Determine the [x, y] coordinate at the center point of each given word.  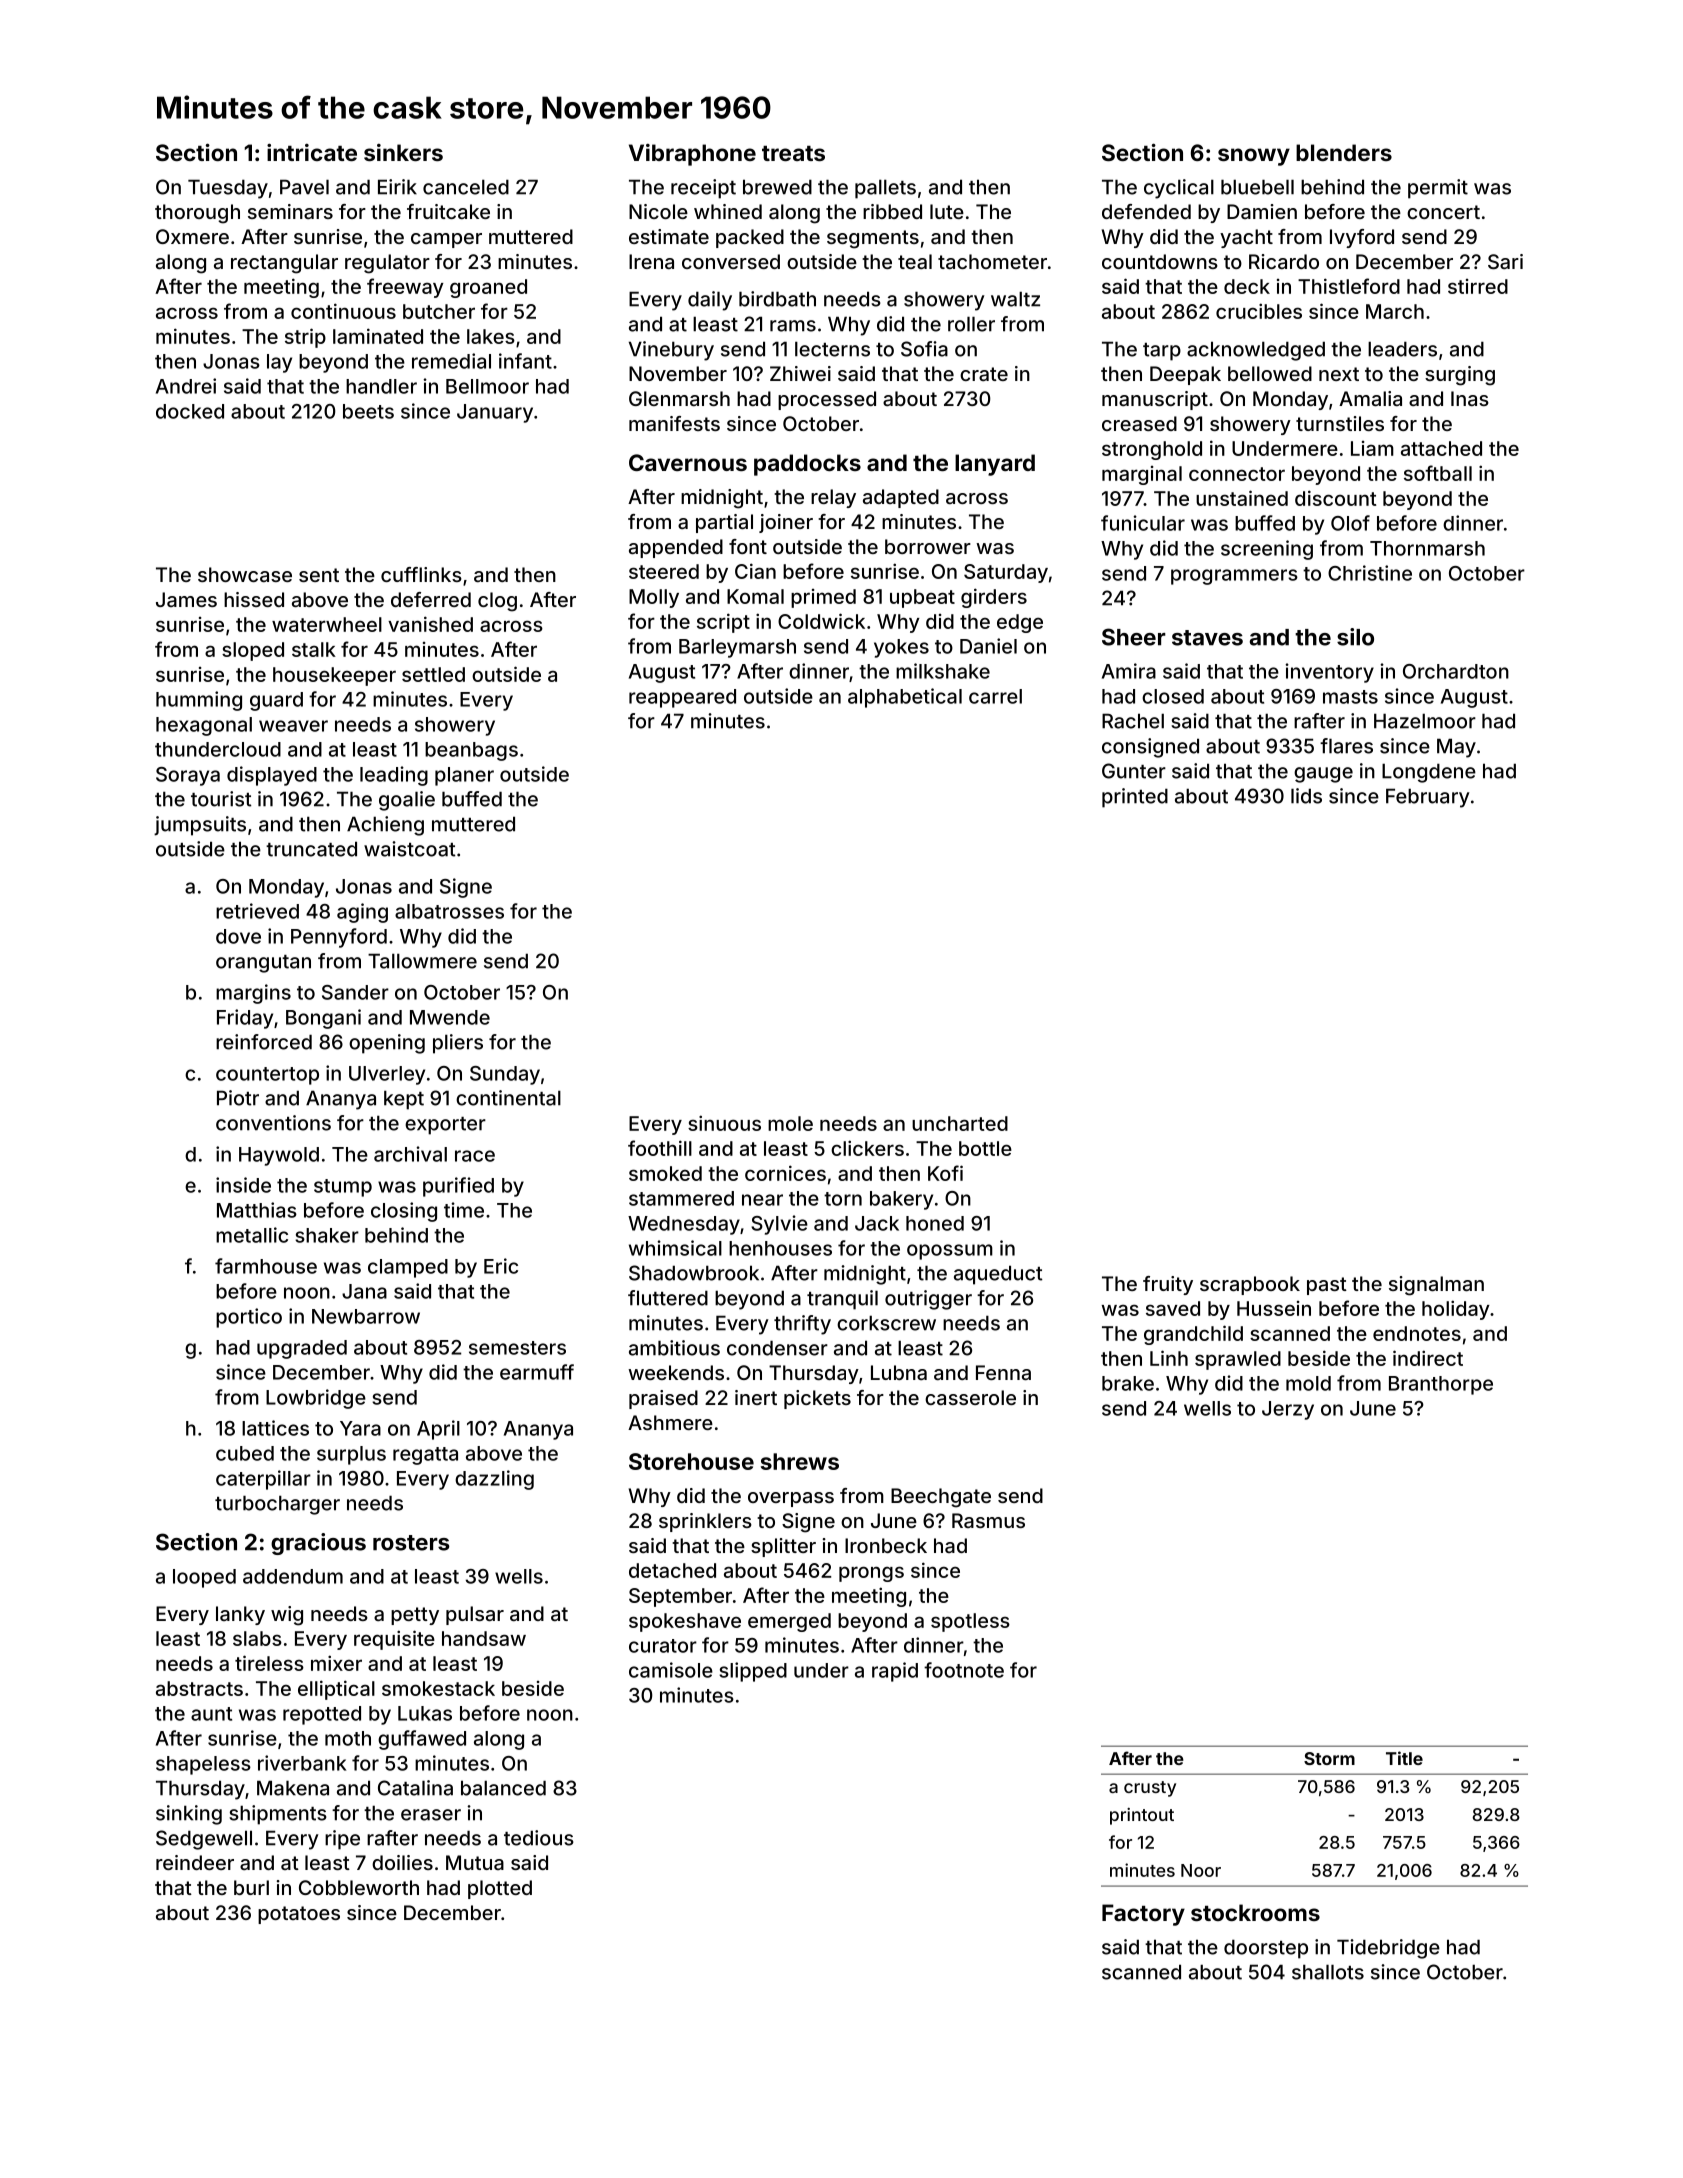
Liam [1372, 448]
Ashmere [670, 1422]
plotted [500, 1889]
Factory [1143, 1915]
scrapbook [1250, 1285]
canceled [466, 187]
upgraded [302, 1349]
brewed [777, 187]
